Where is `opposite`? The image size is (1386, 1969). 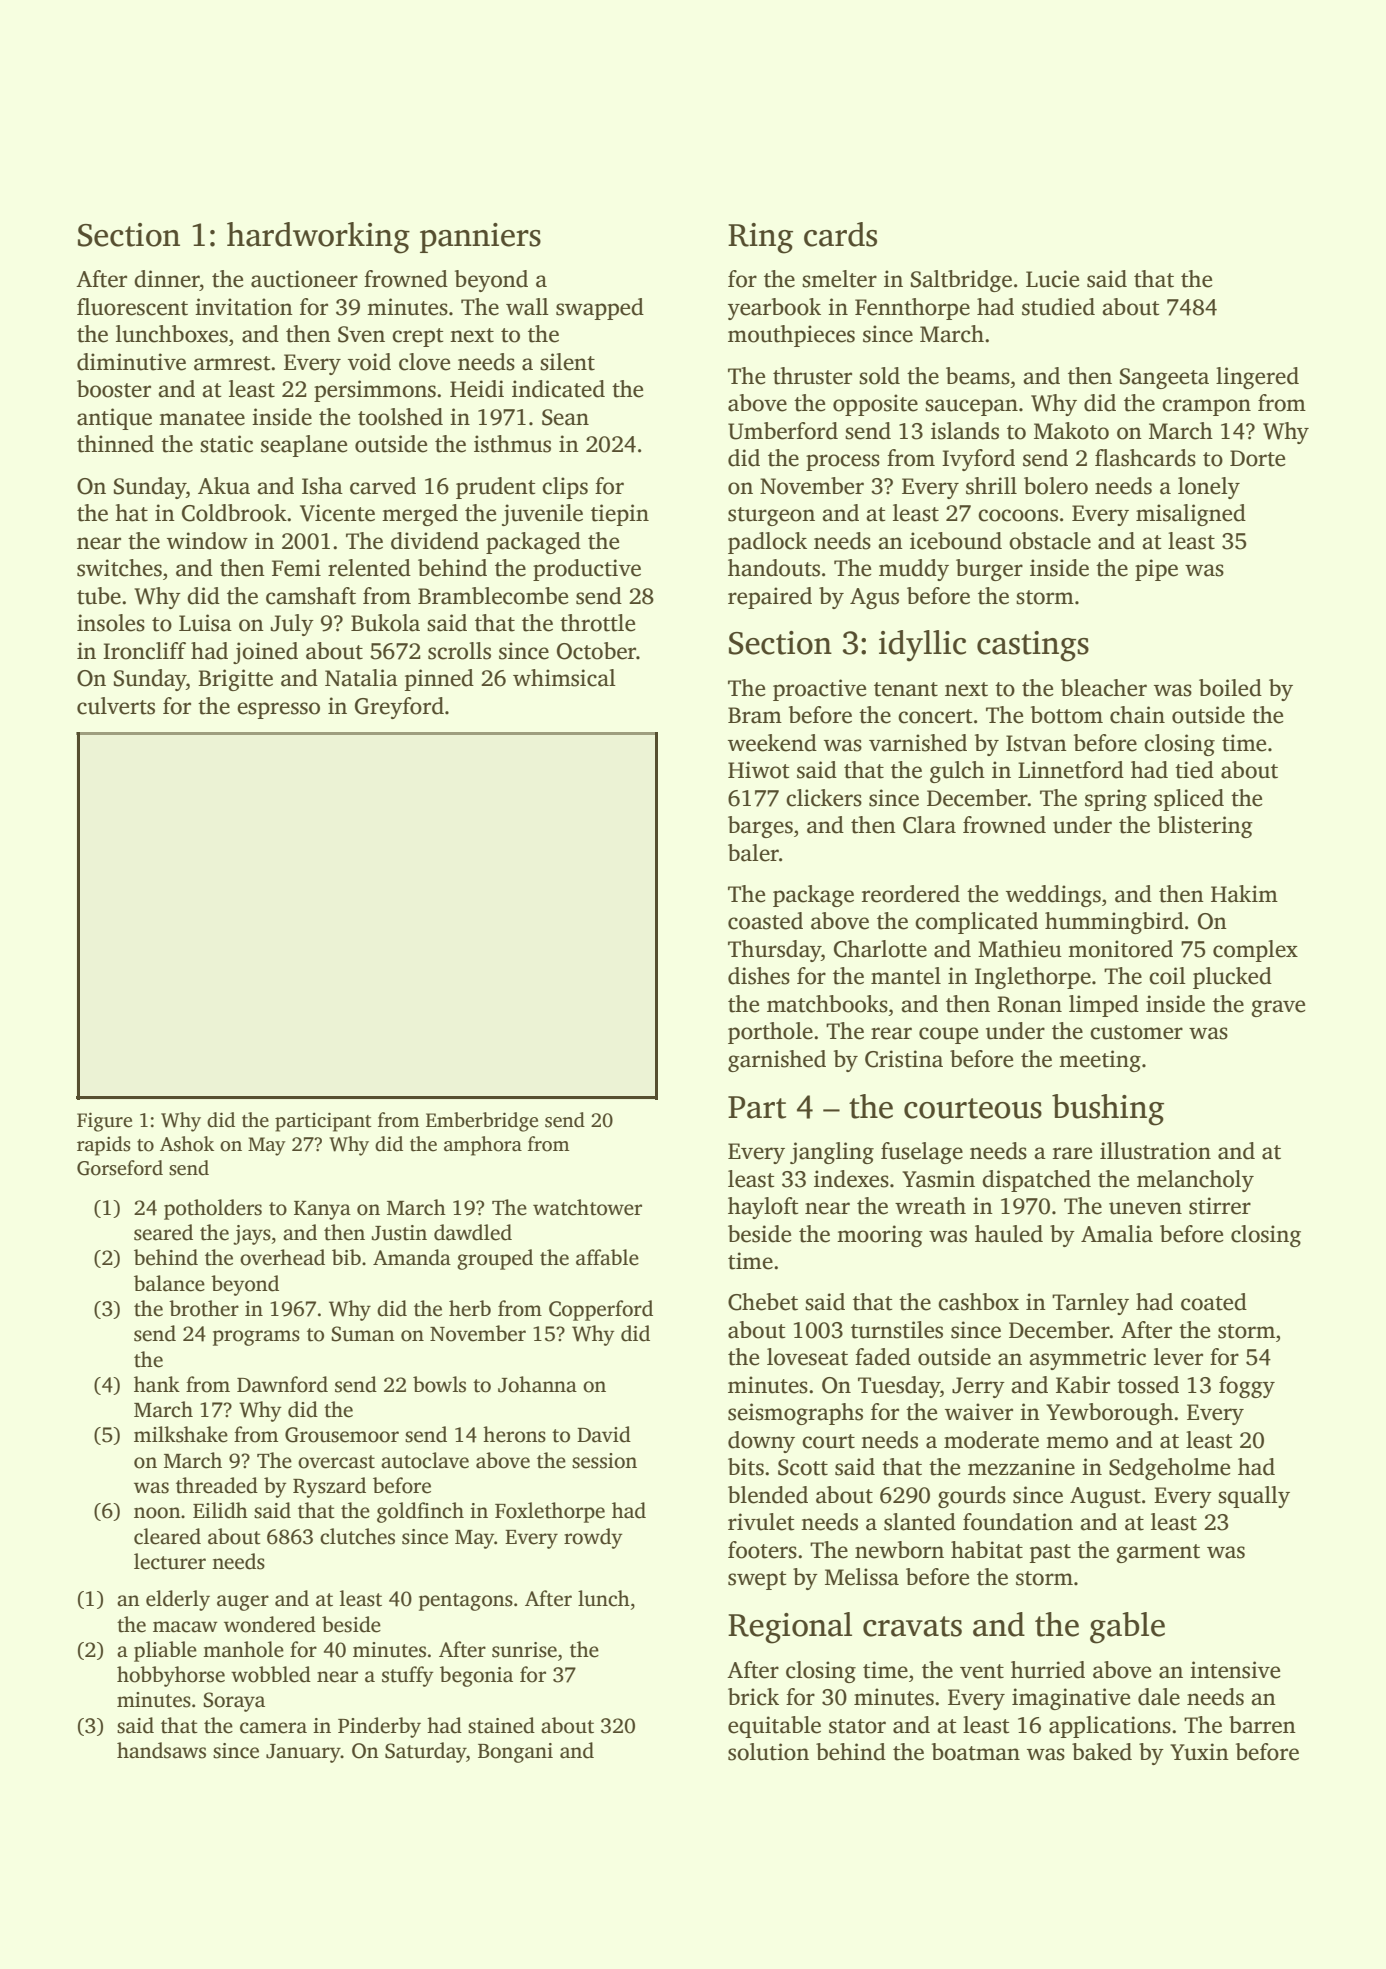 opposite is located at coordinates (875, 405).
